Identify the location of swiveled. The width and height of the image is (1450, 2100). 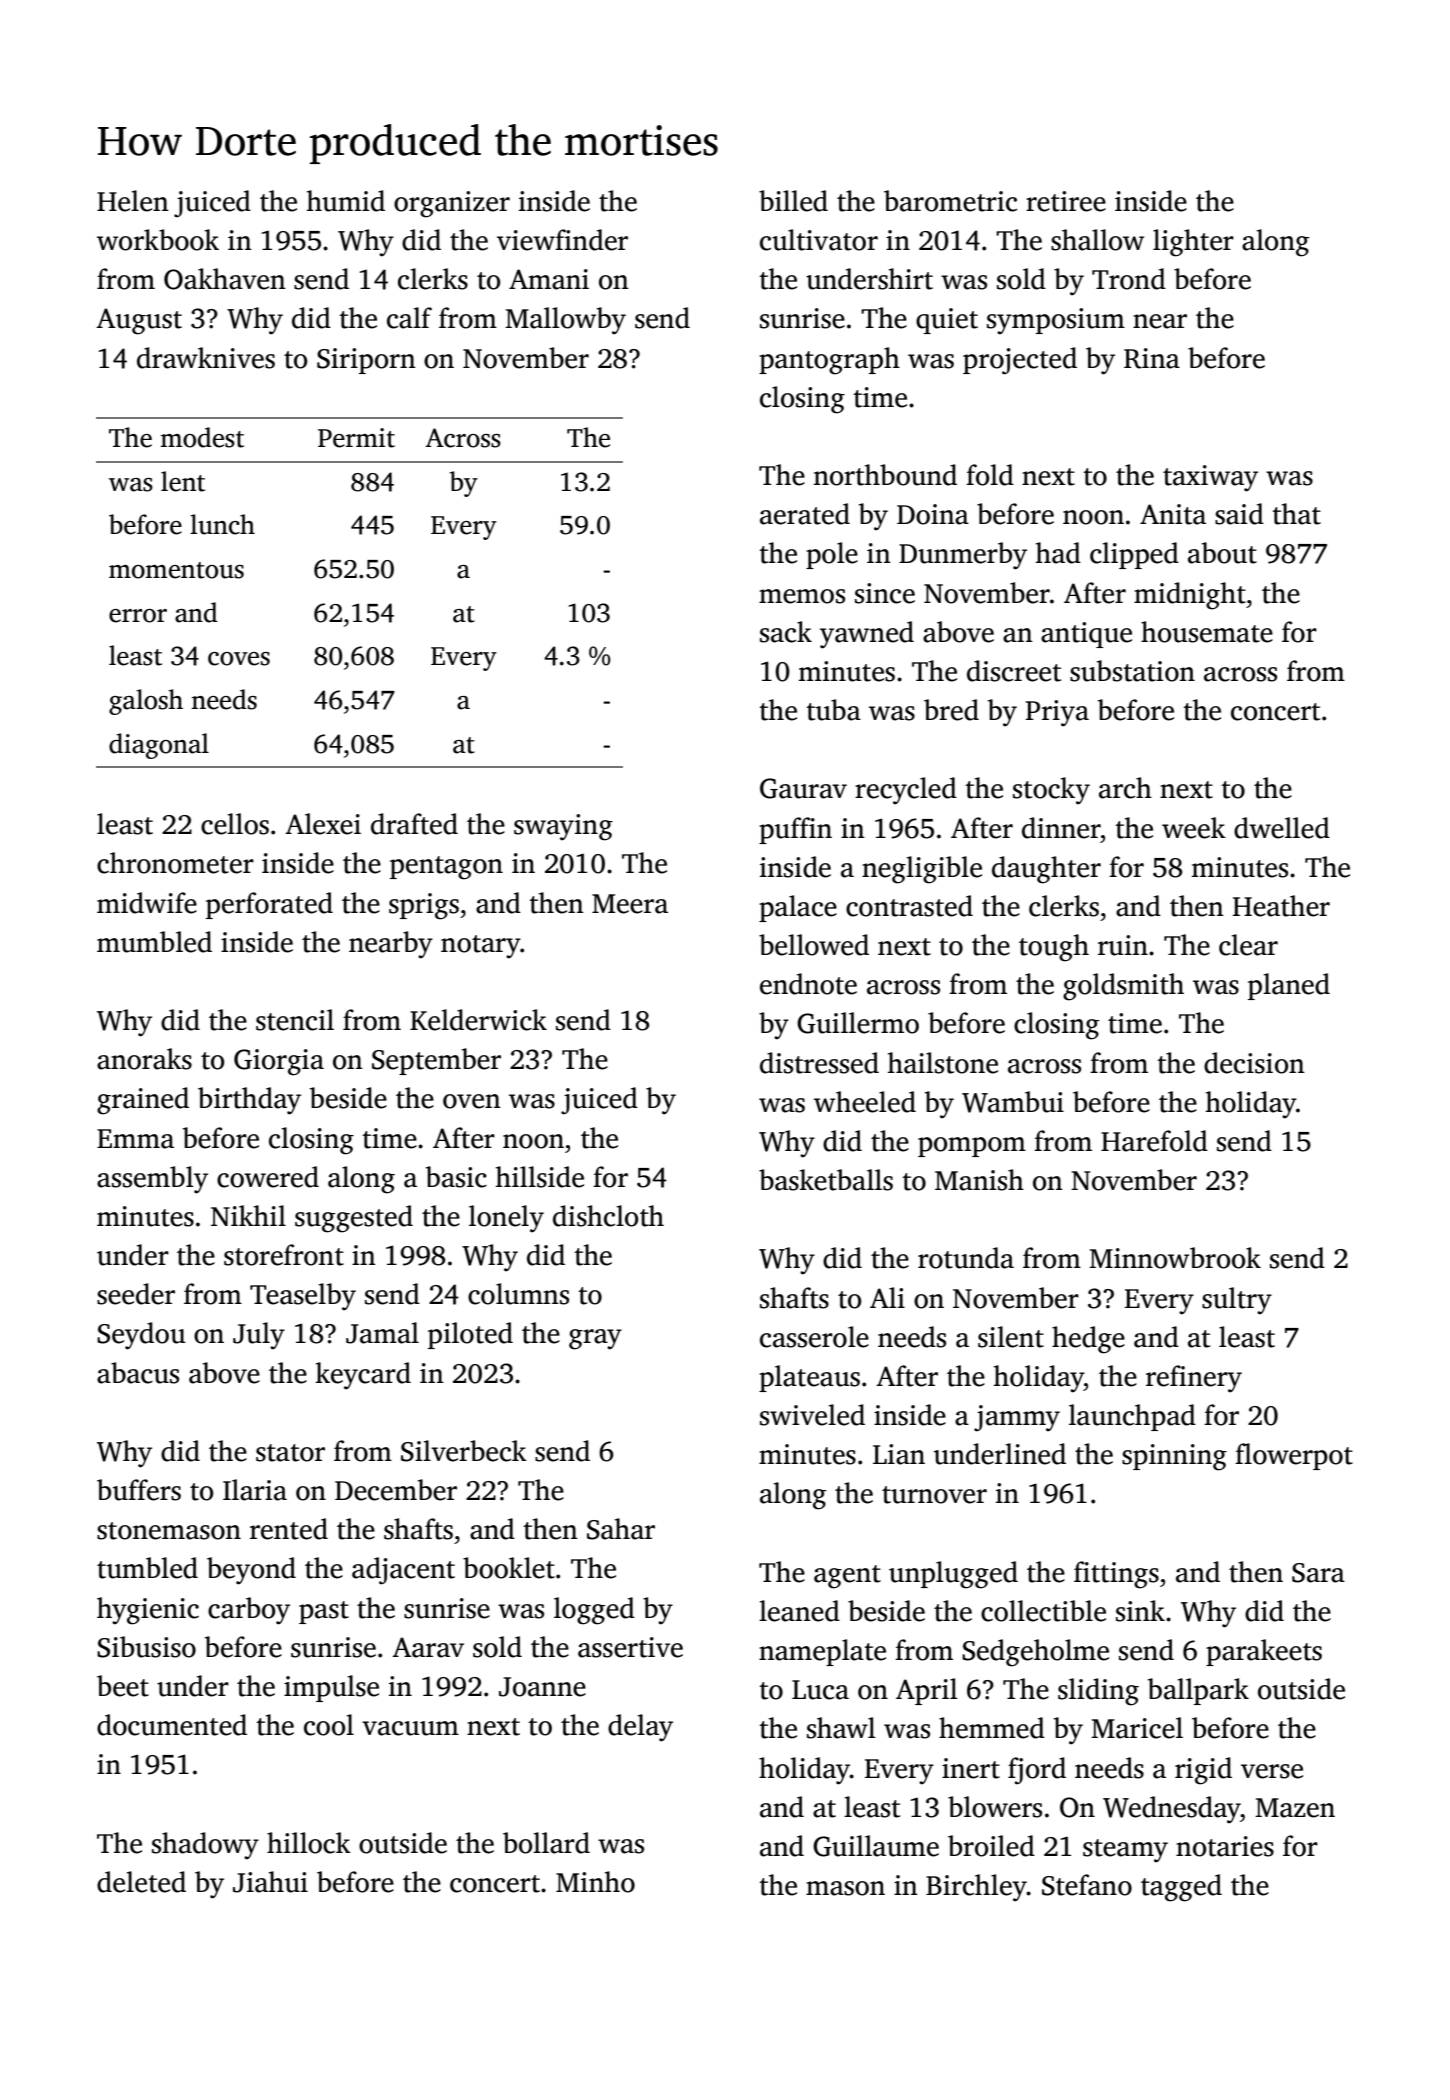
(812, 1415).
